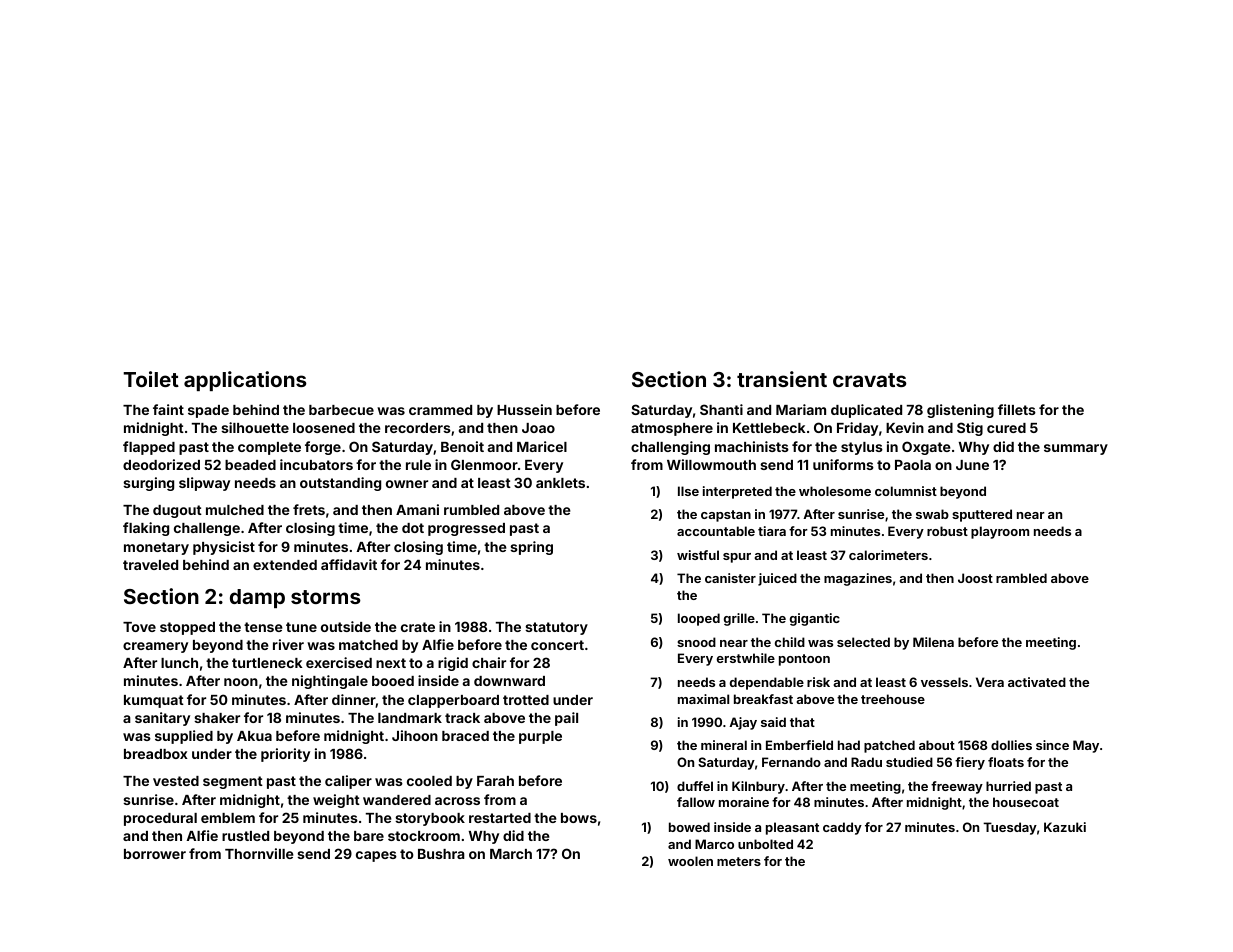 The height and width of the screenshot is (952, 1233). What do you see at coordinates (348, 782) in the screenshot?
I see `caliper` at bounding box center [348, 782].
